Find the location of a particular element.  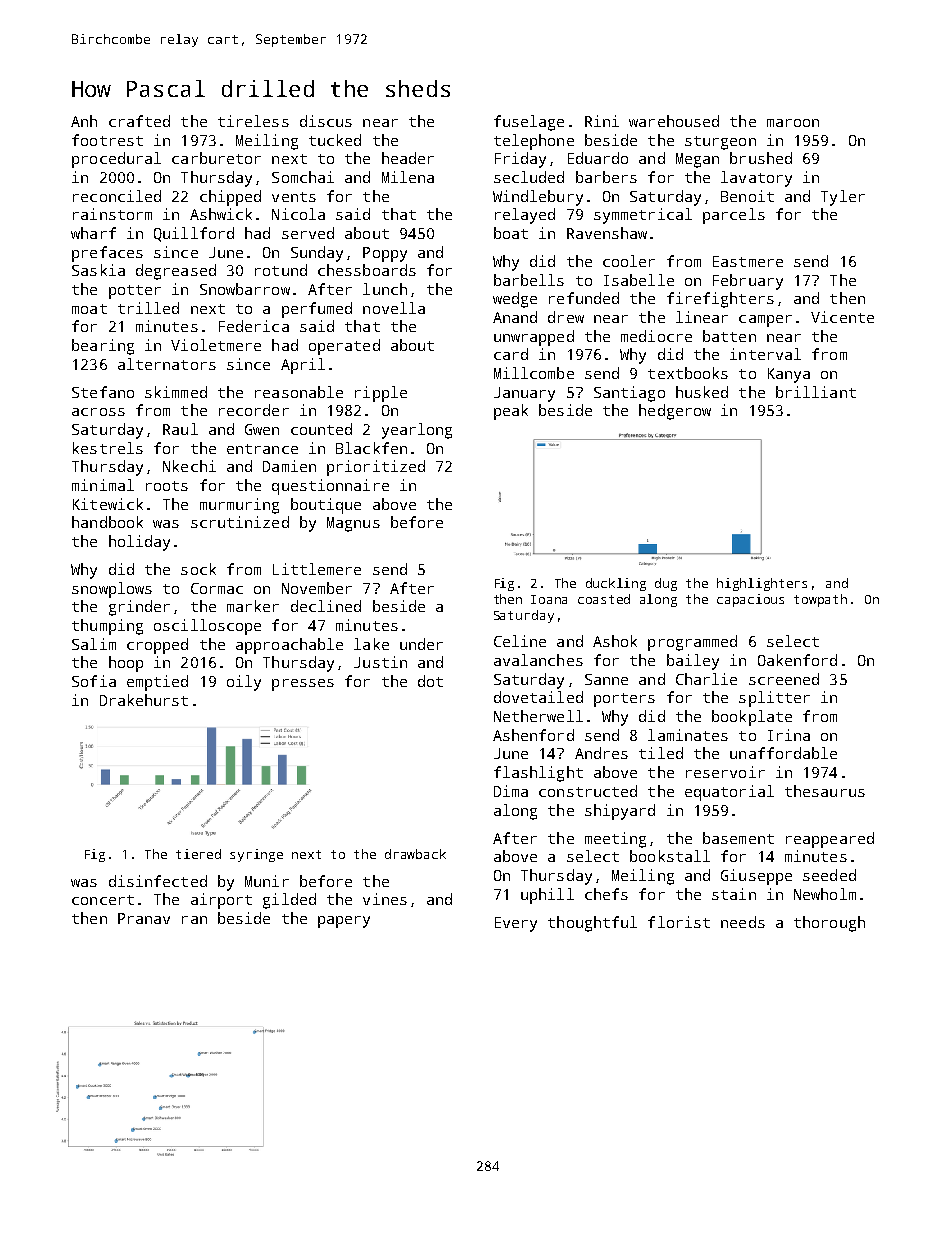

crafted is located at coordinates (139, 121).
